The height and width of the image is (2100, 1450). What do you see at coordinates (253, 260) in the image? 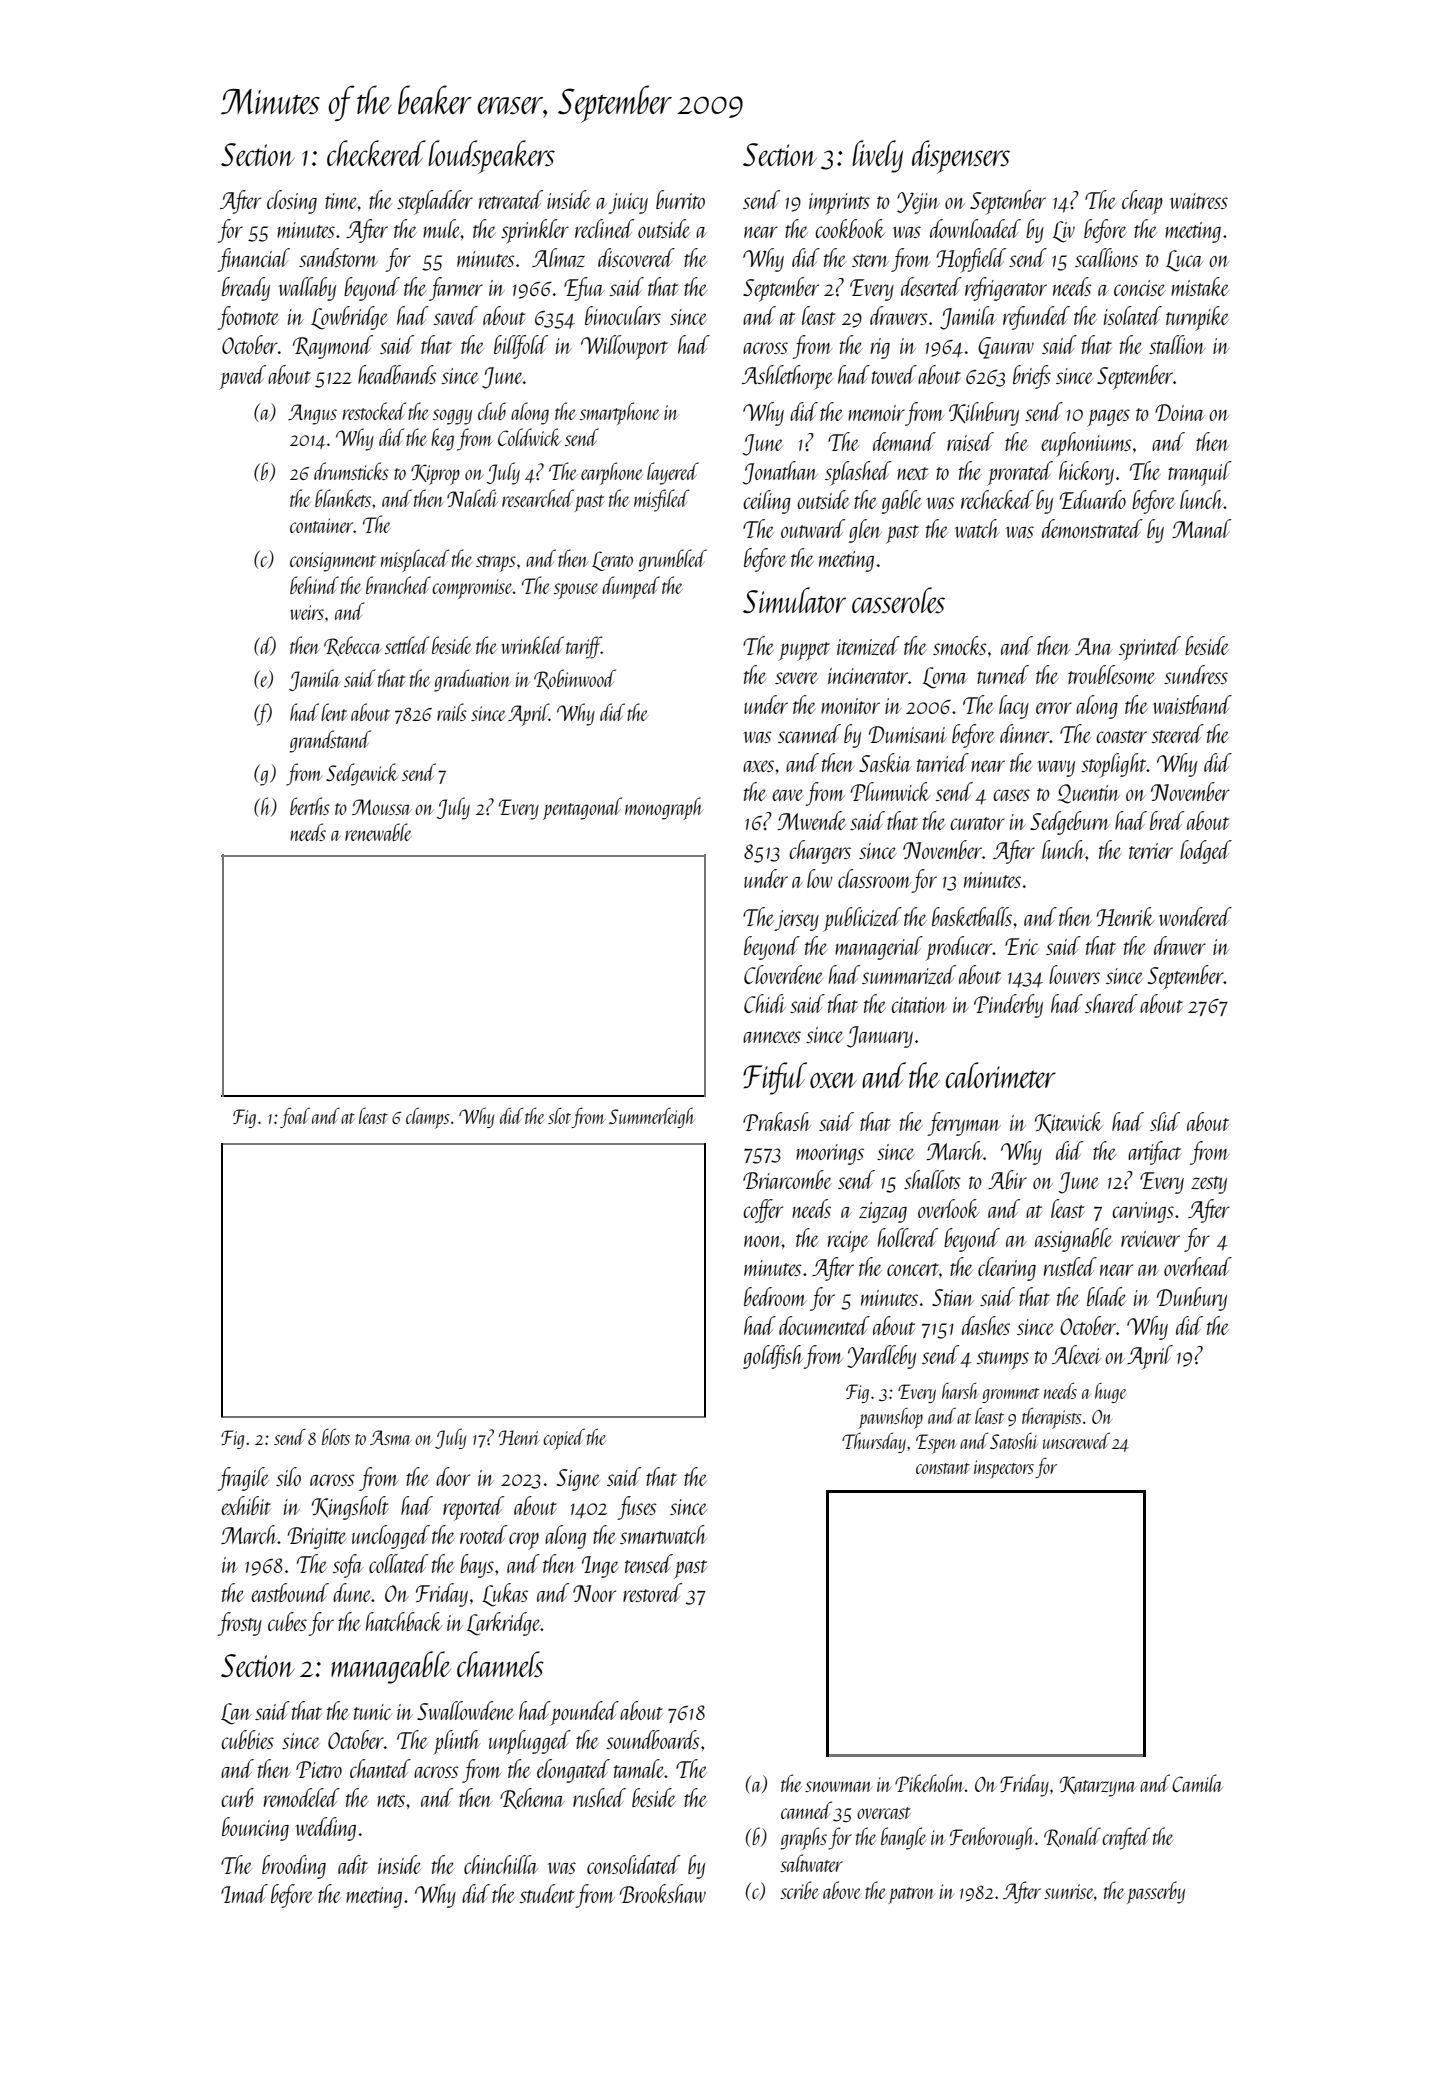
I see `financial` at bounding box center [253, 260].
